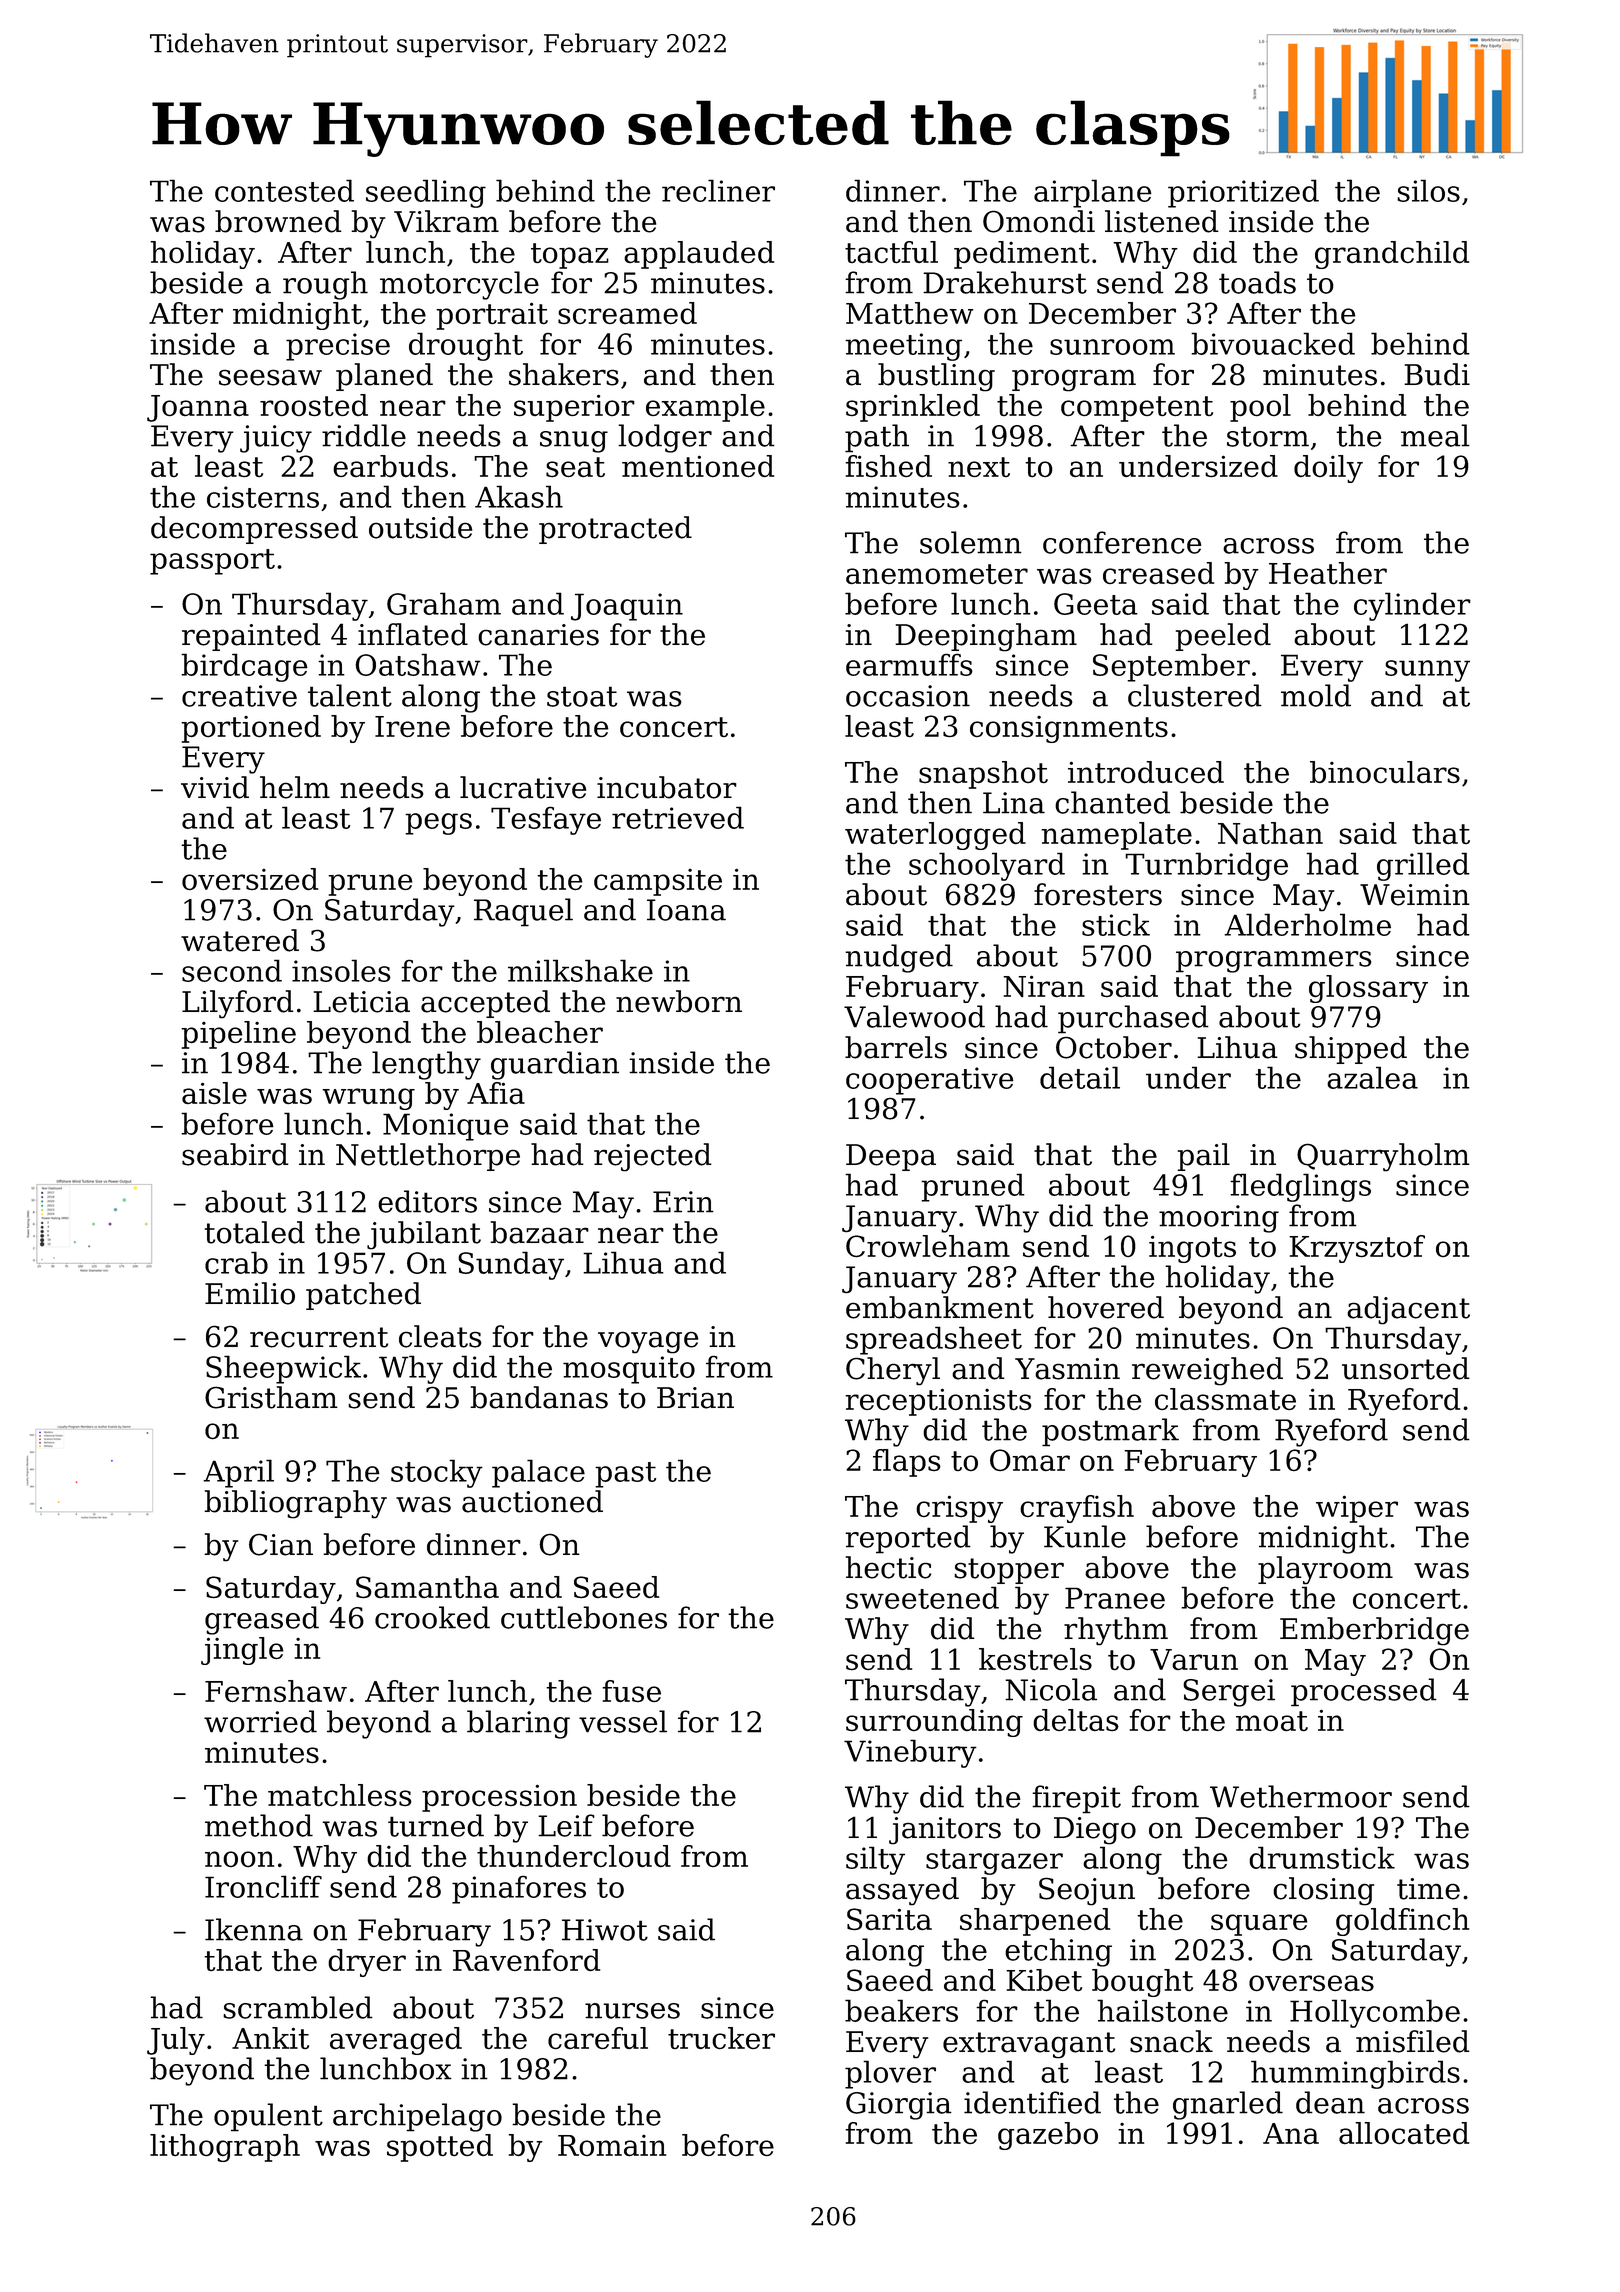  What do you see at coordinates (1112, 347) in the image?
I see `sunroom` at bounding box center [1112, 347].
